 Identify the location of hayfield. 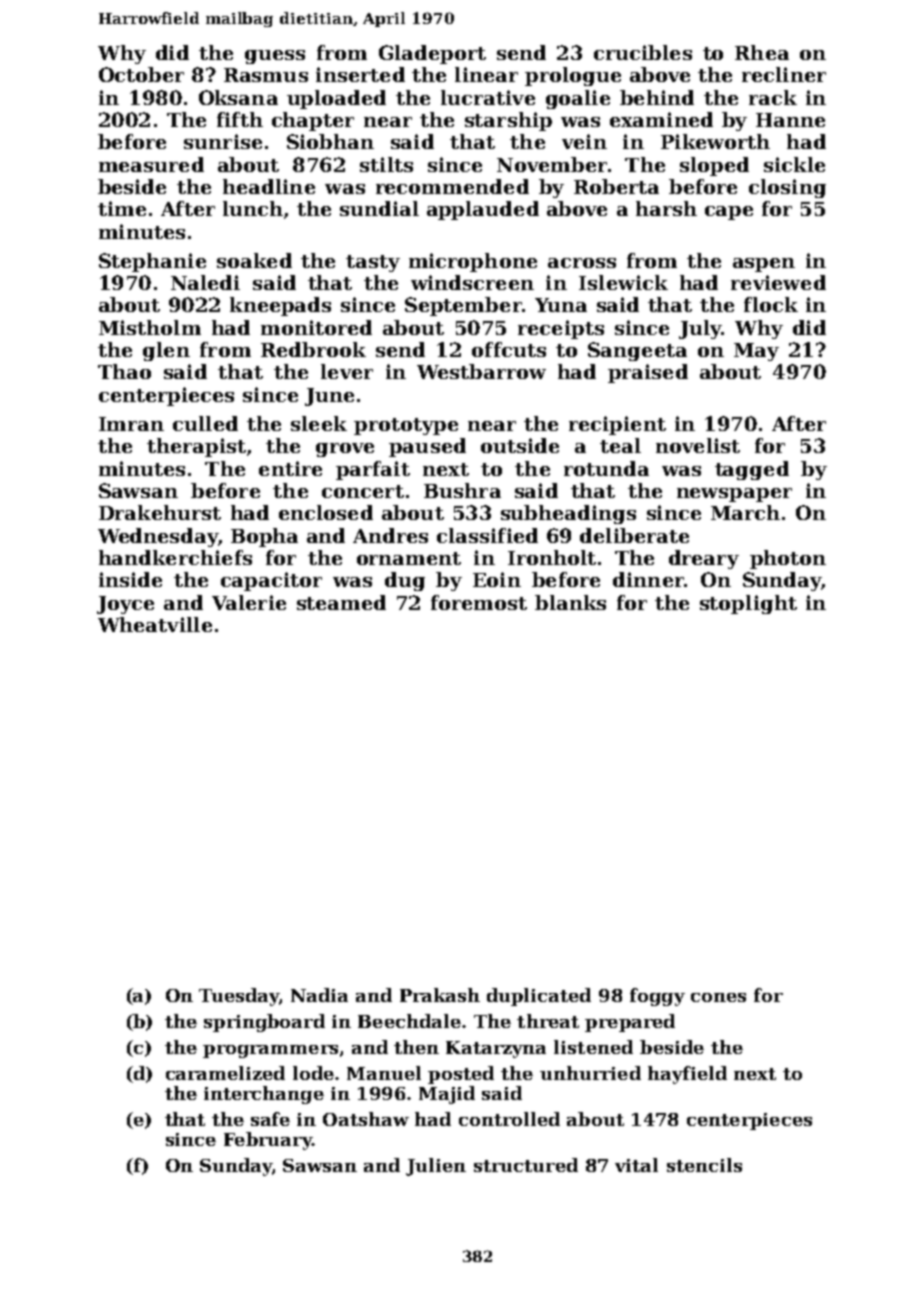
(687, 1075).
